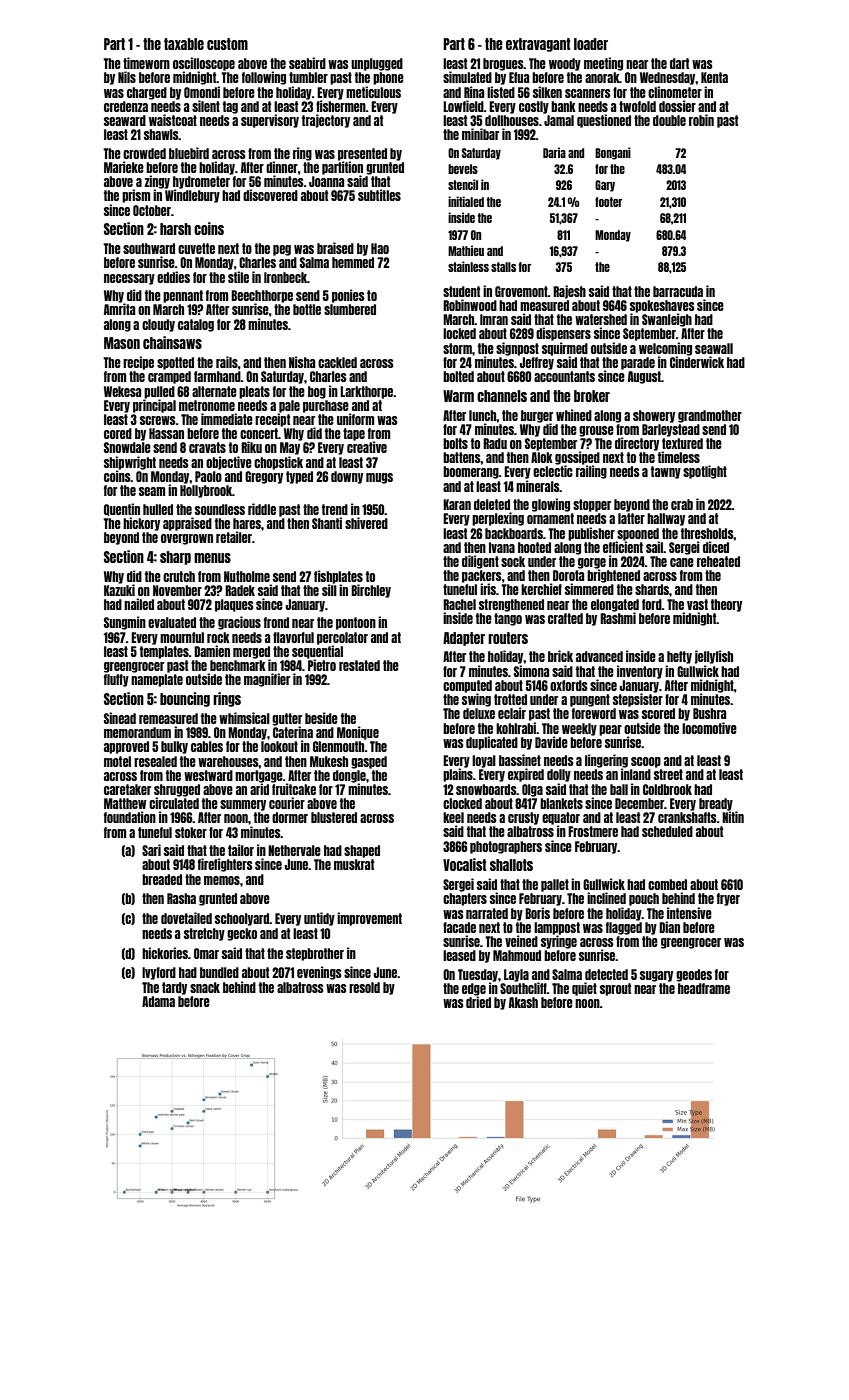 The height and width of the document is (1400, 849). What do you see at coordinates (272, 420) in the document?
I see `receipt` at bounding box center [272, 420].
